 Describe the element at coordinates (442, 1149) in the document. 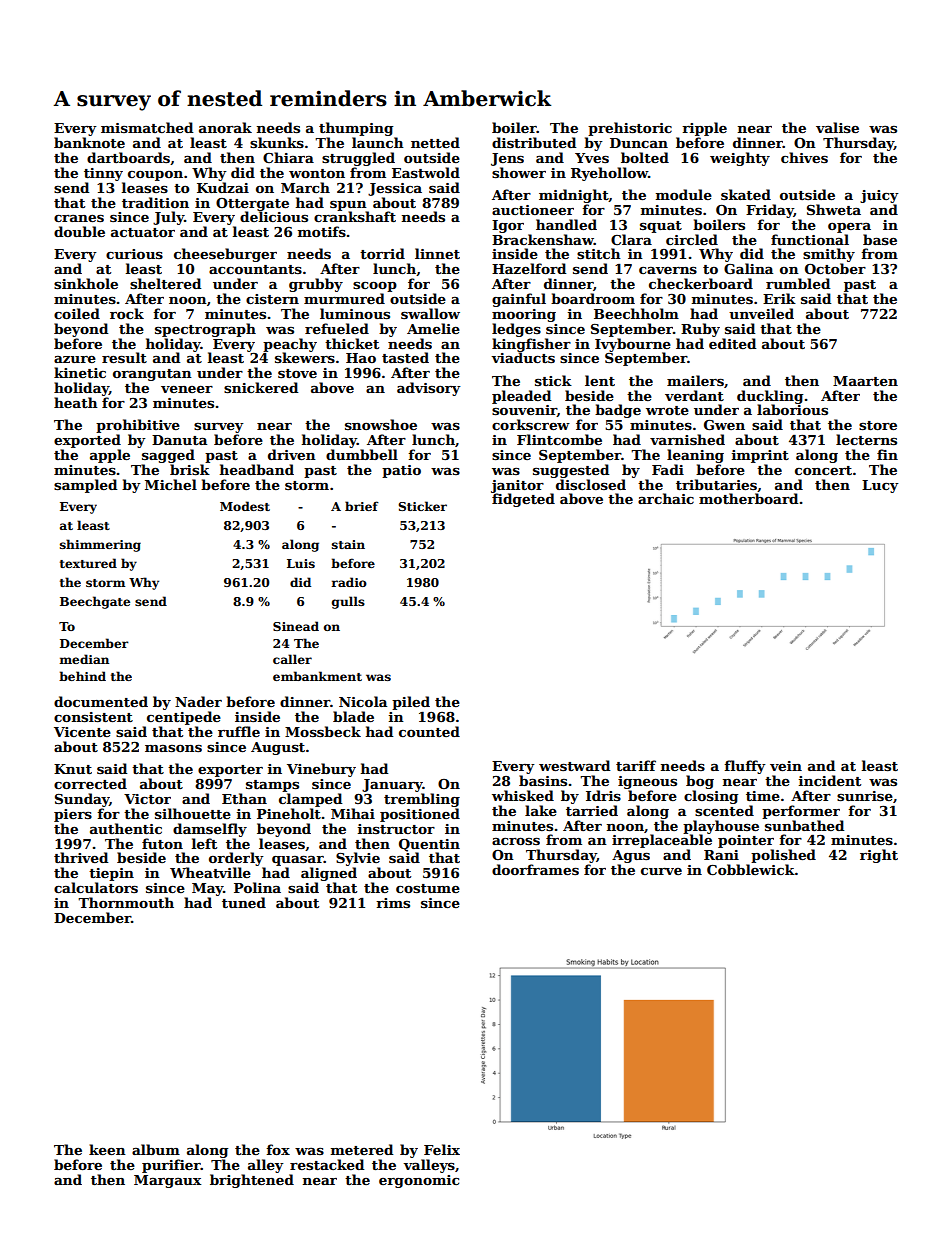

I see `Felix` at that location.
